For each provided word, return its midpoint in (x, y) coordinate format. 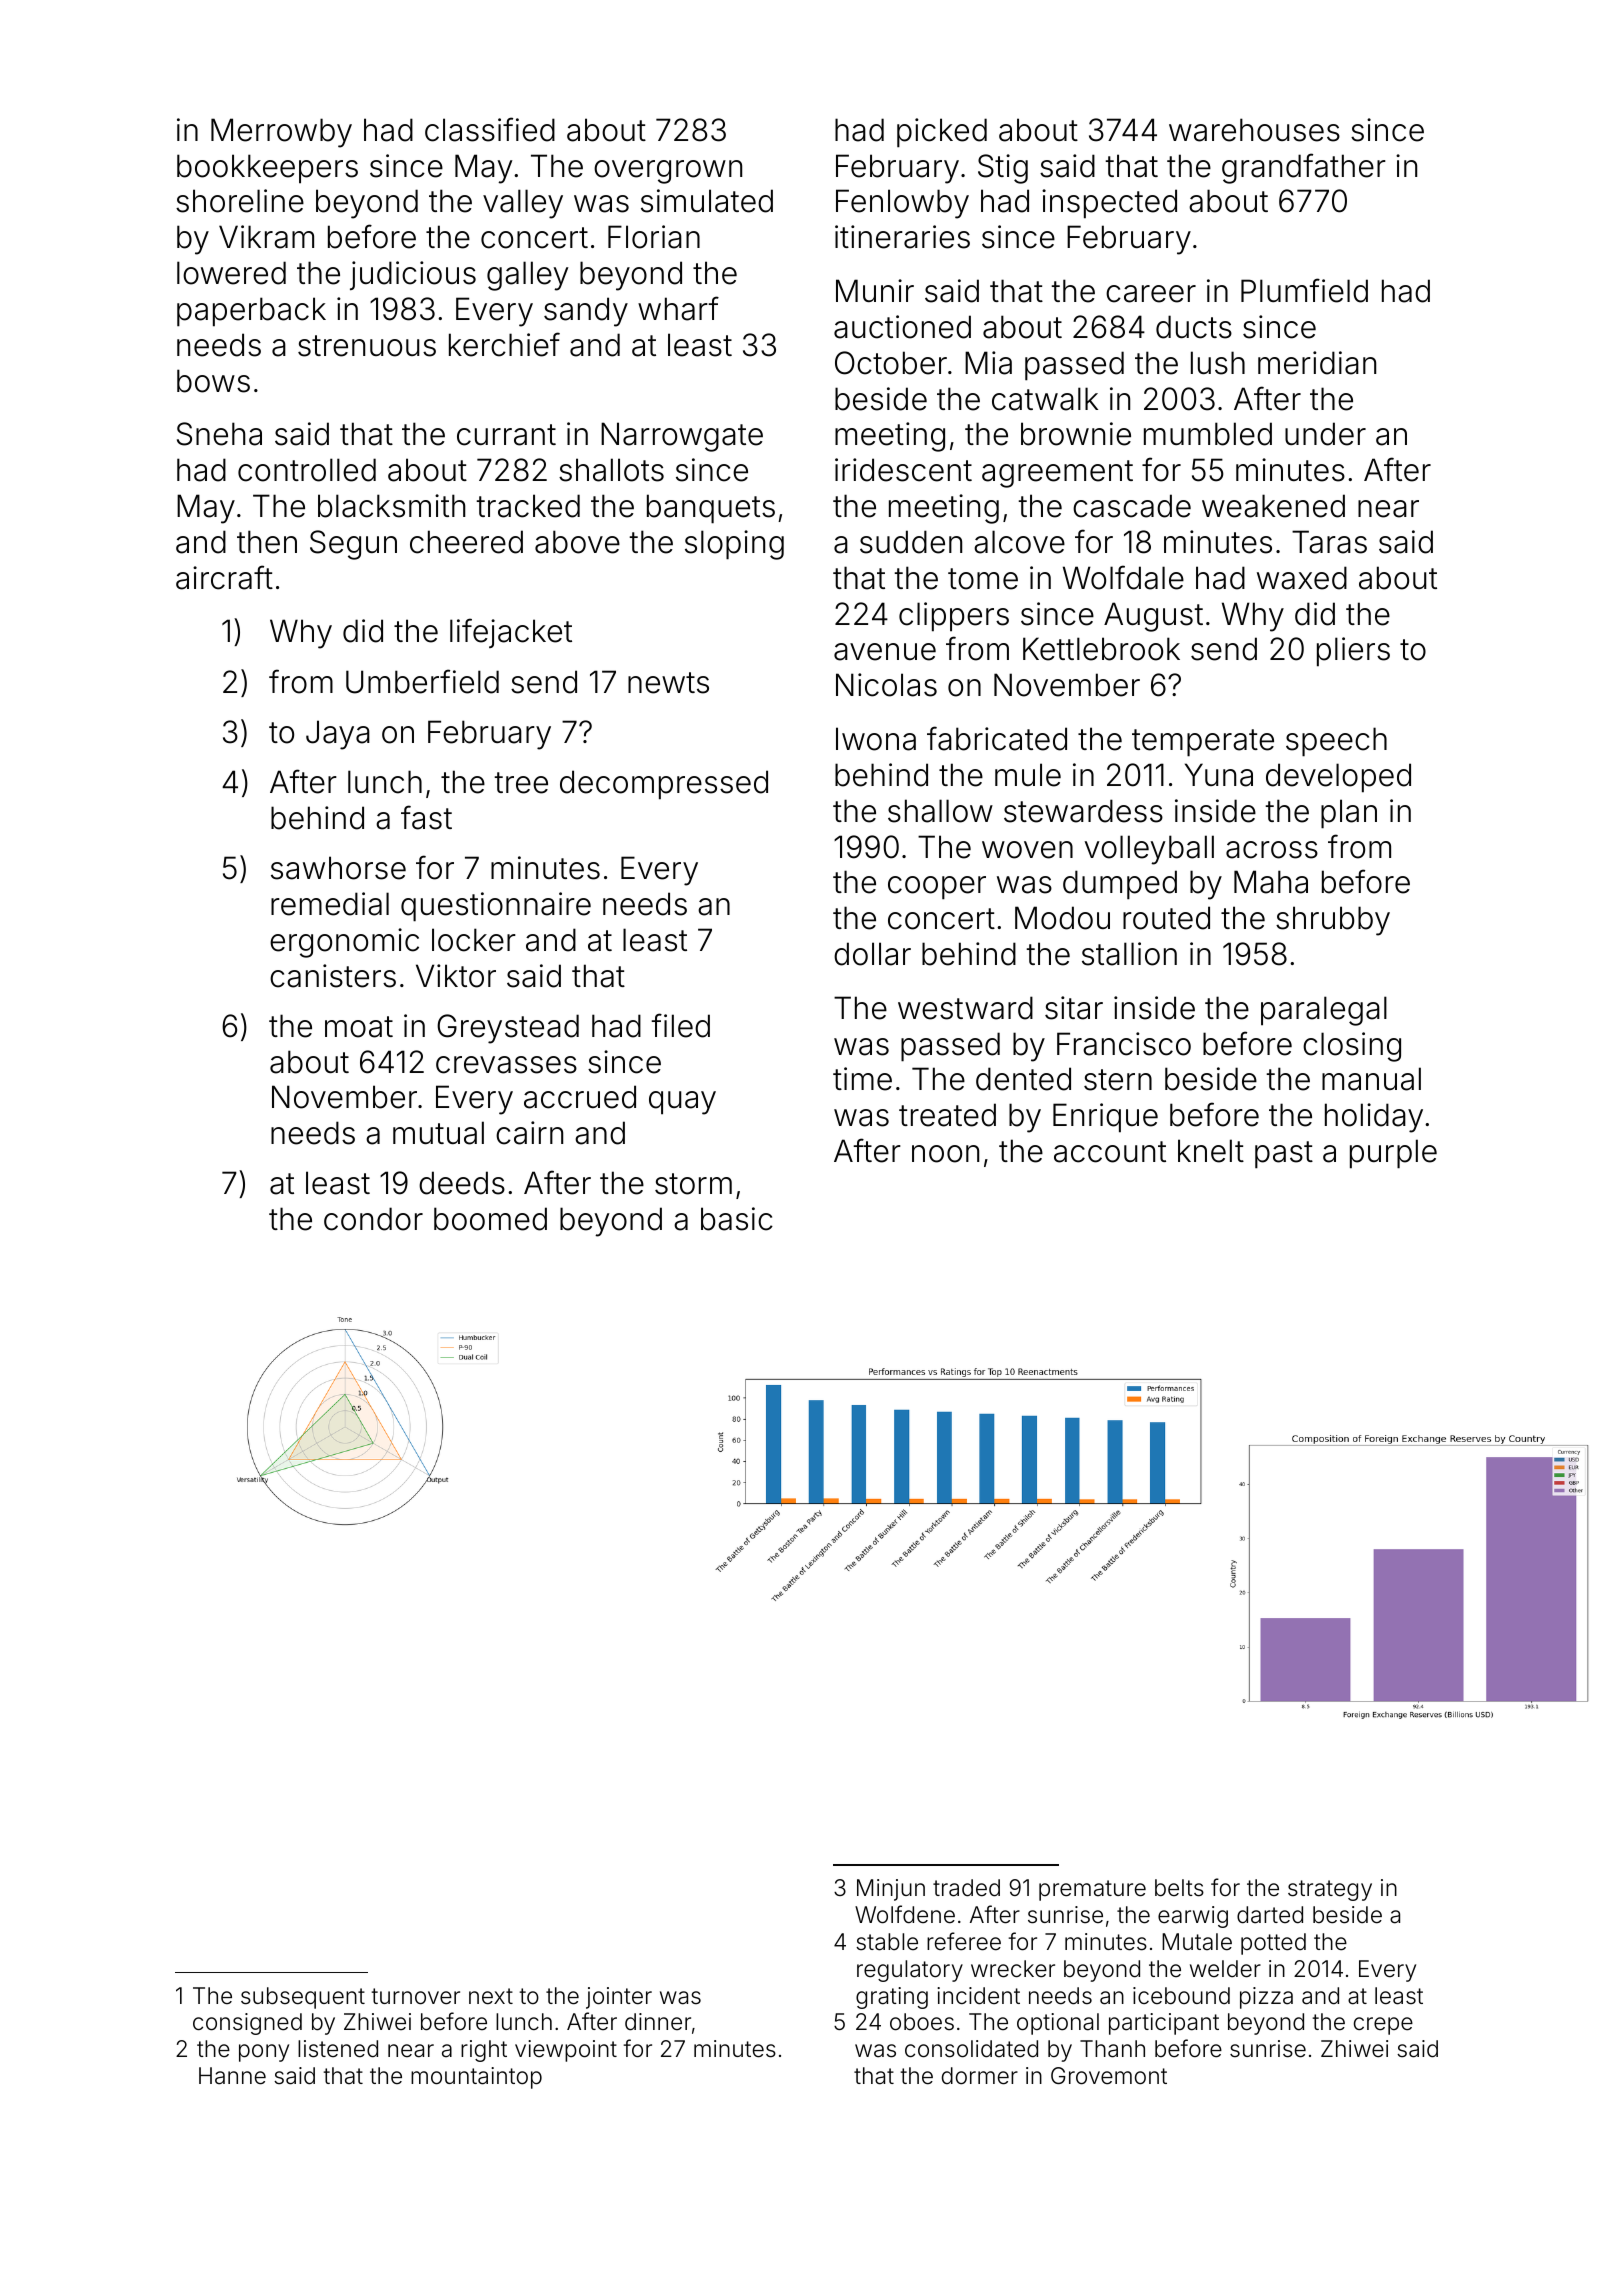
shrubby (1333, 921)
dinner (658, 2022)
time (862, 1079)
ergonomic (344, 943)
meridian (1317, 363)
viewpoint (566, 2051)
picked (942, 133)
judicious (413, 275)
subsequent (303, 1998)
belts (1179, 1888)
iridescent (903, 470)
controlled (307, 470)
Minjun (891, 1890)
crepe (1383, 2026)
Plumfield (1304, 290)
